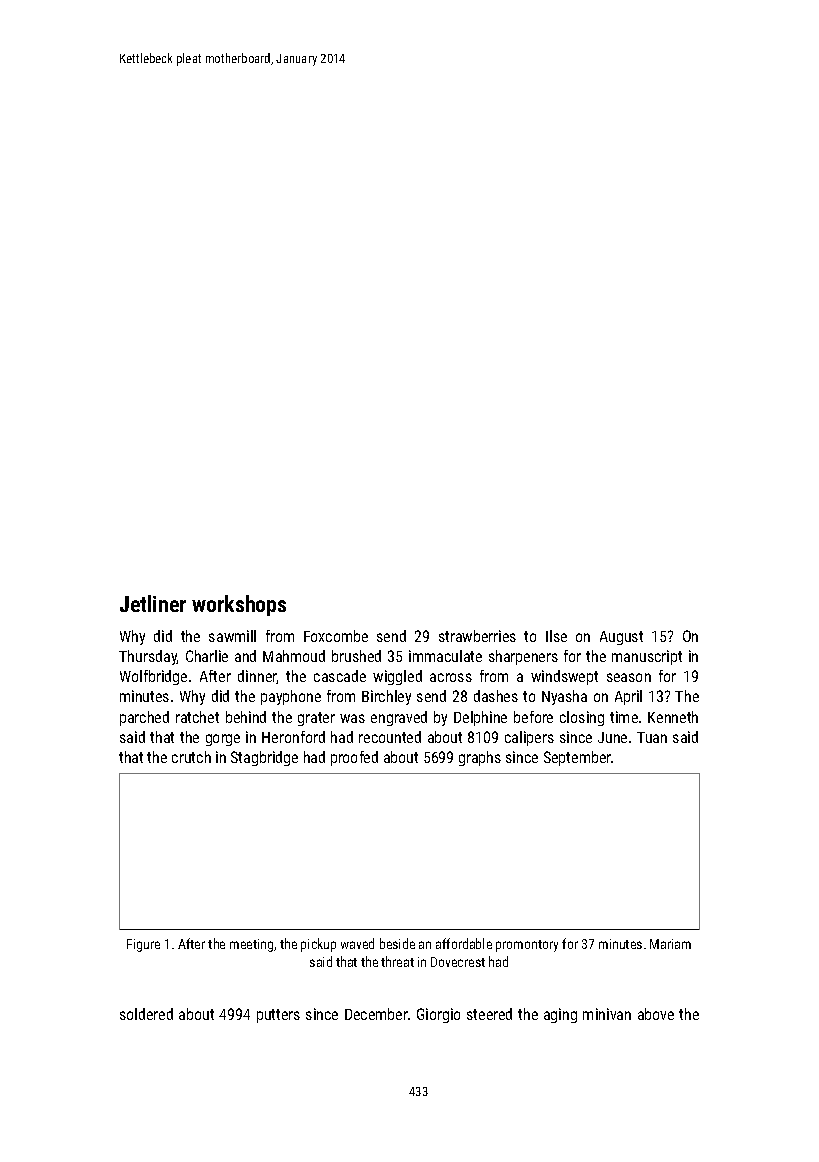 Image resolution: width=819 pixels, height=1162 pixels. Describe the element at coordinates (318, 945) in the screenshot. I see `pickup` at that location.
